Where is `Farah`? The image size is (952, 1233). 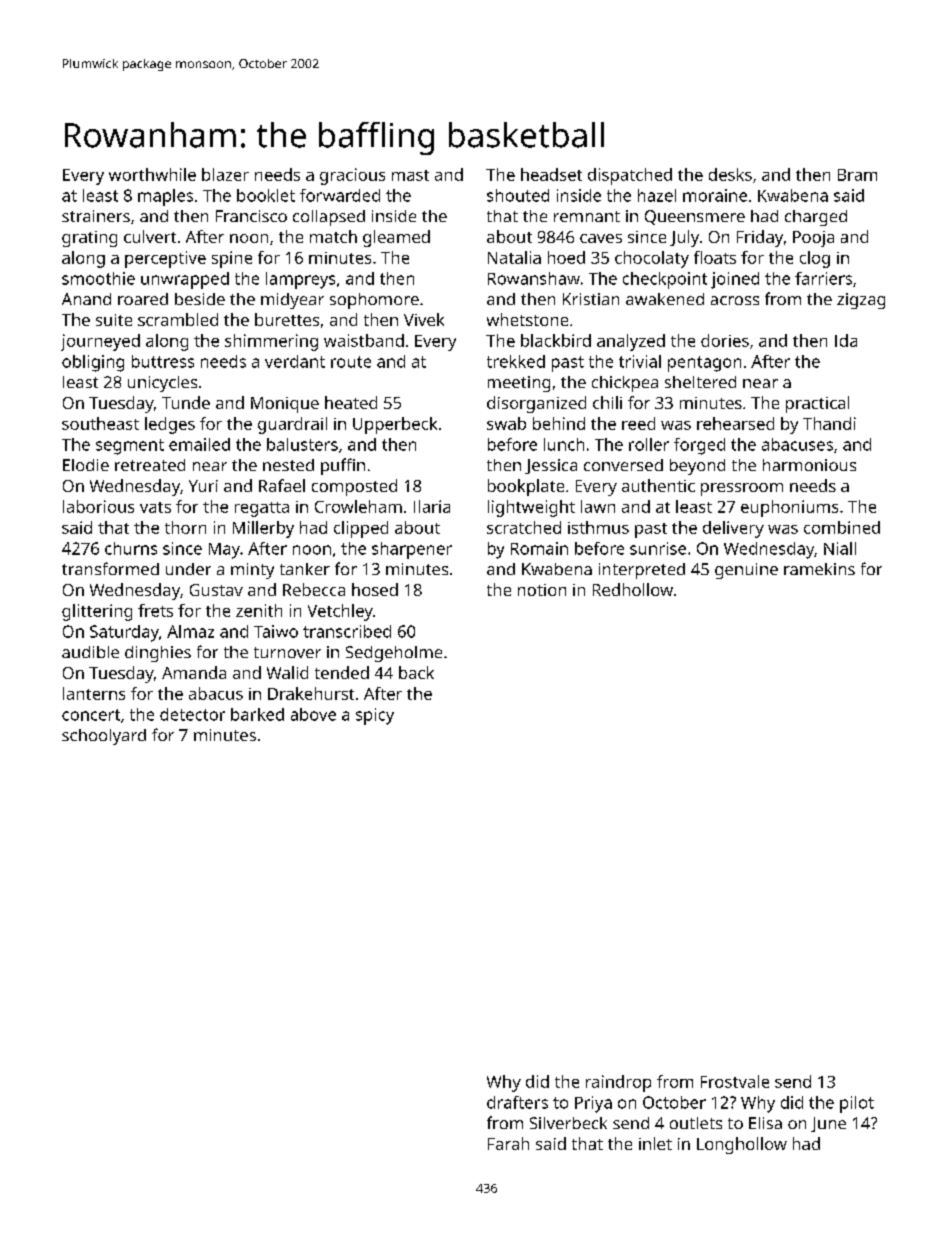 Farah is located at coordinates (508, 1143).
